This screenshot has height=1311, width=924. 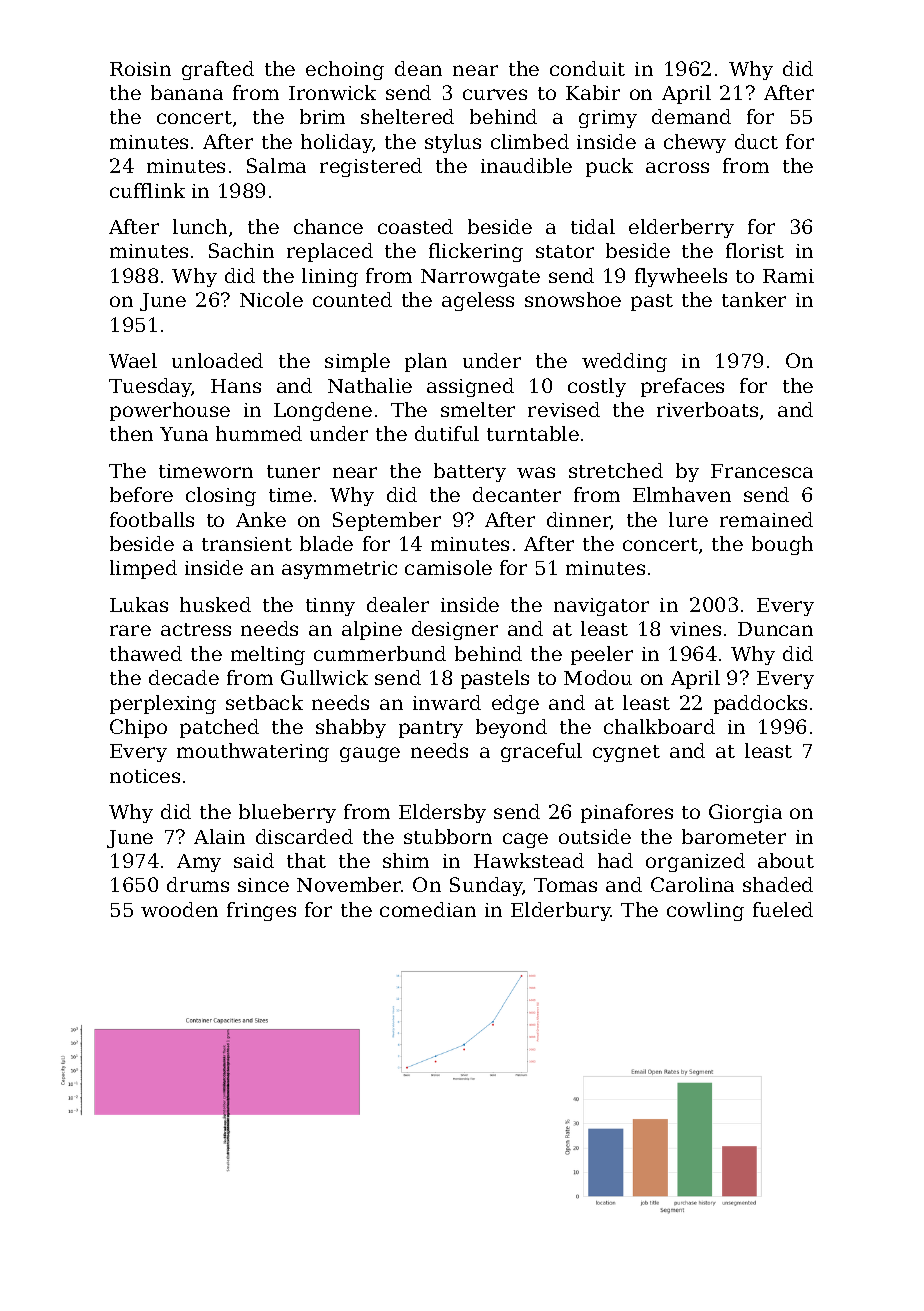 I want to click on actress, so click(x=196, y=629).
